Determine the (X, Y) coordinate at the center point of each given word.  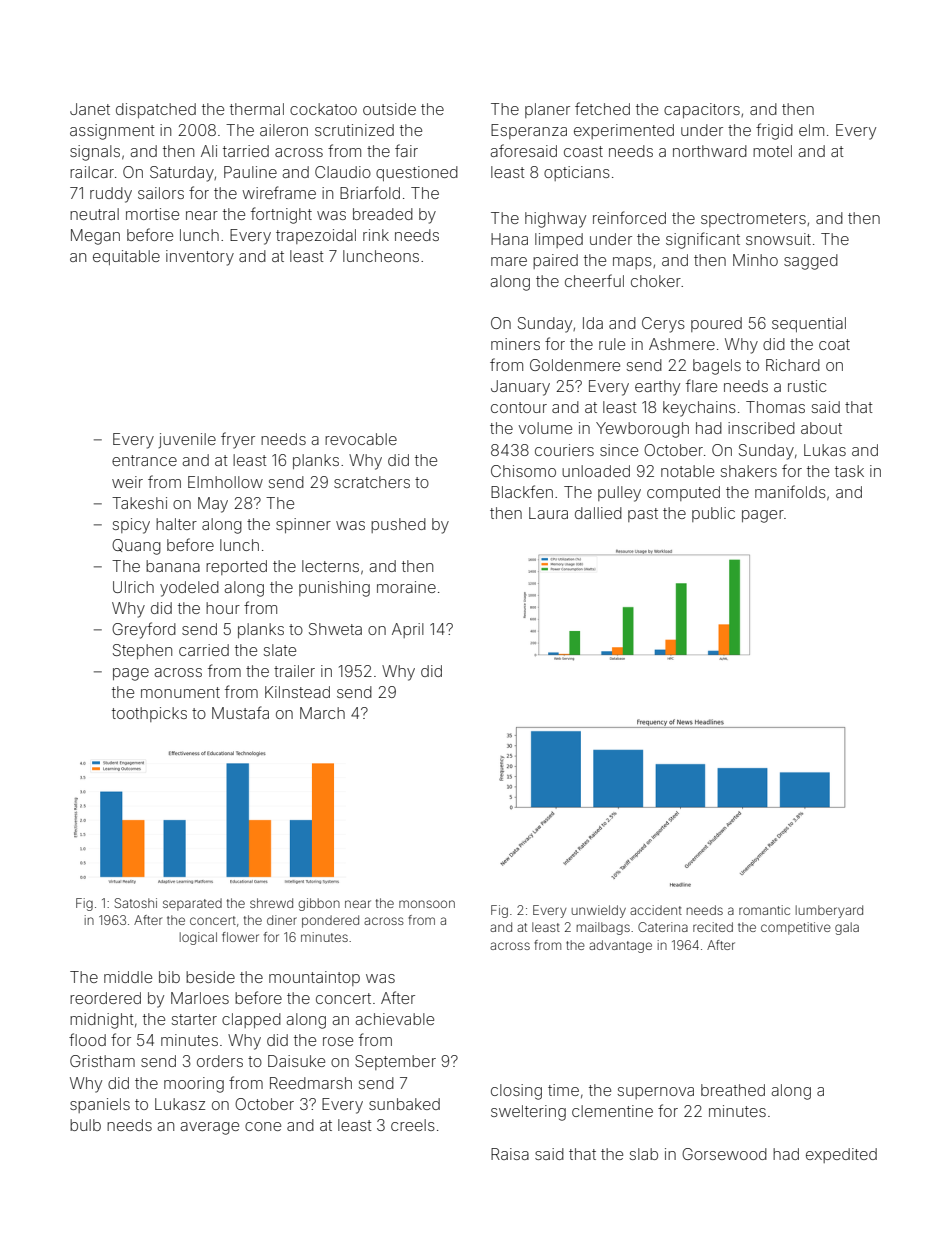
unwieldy (599, 911)
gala (847, 928)
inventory (200, 258)
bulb (85, 1125)
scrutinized (354, 130)
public (713, 514)
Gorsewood (724, 1154)
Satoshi (136, 903)
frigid (774, 131)
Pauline (250, 172)
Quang (136, 547)
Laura (548, 513)
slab (644, 1154)
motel (772, 151)
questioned (417, 173)
